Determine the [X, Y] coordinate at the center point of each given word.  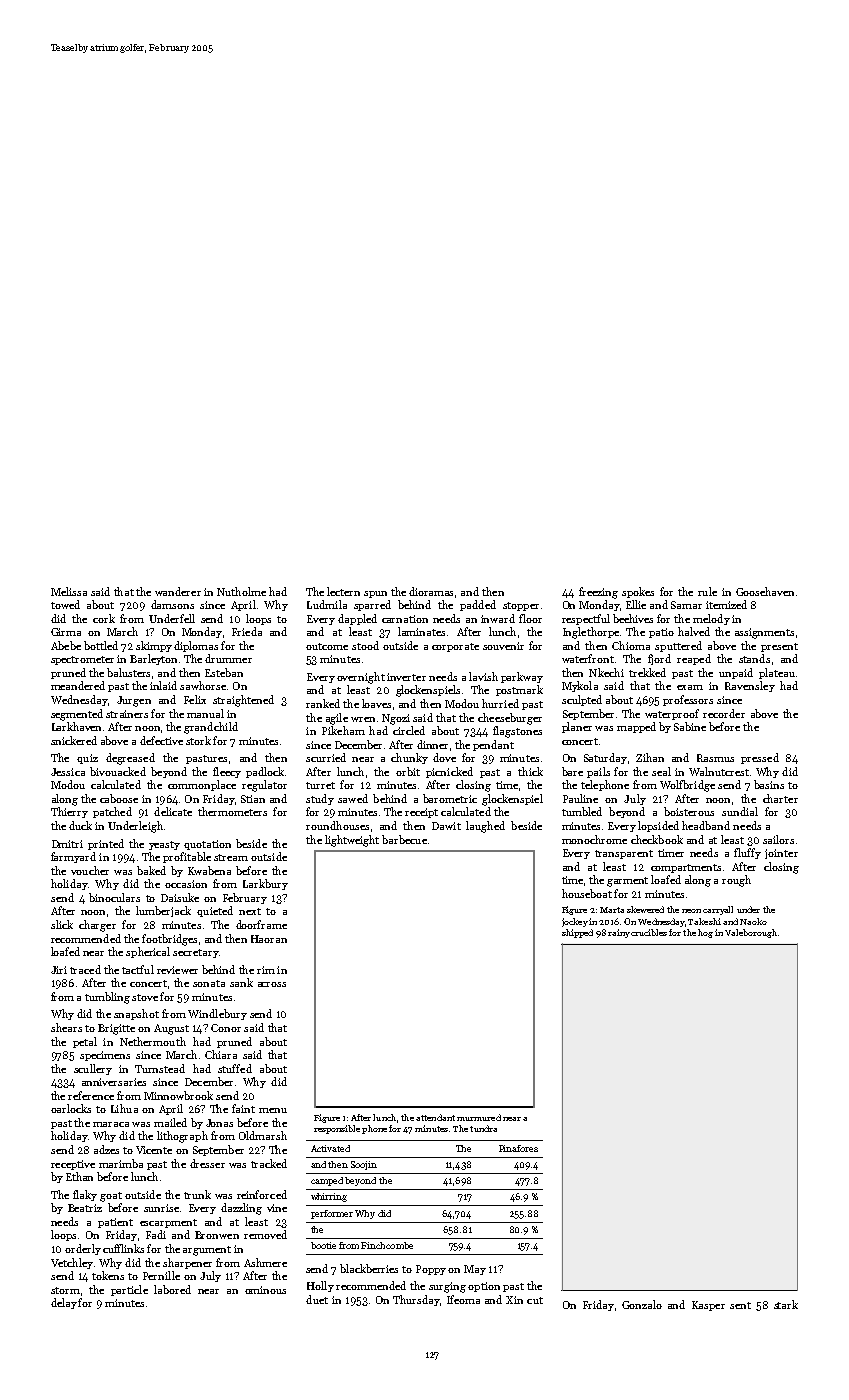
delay [64, 1303]
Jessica [68, 772]
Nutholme [241, 591]
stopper [521, 606]
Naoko [753, 921]
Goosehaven [765, 591]
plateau [777, 673]
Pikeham [343, 730]
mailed [170, 1122]
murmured [479, 1117]
